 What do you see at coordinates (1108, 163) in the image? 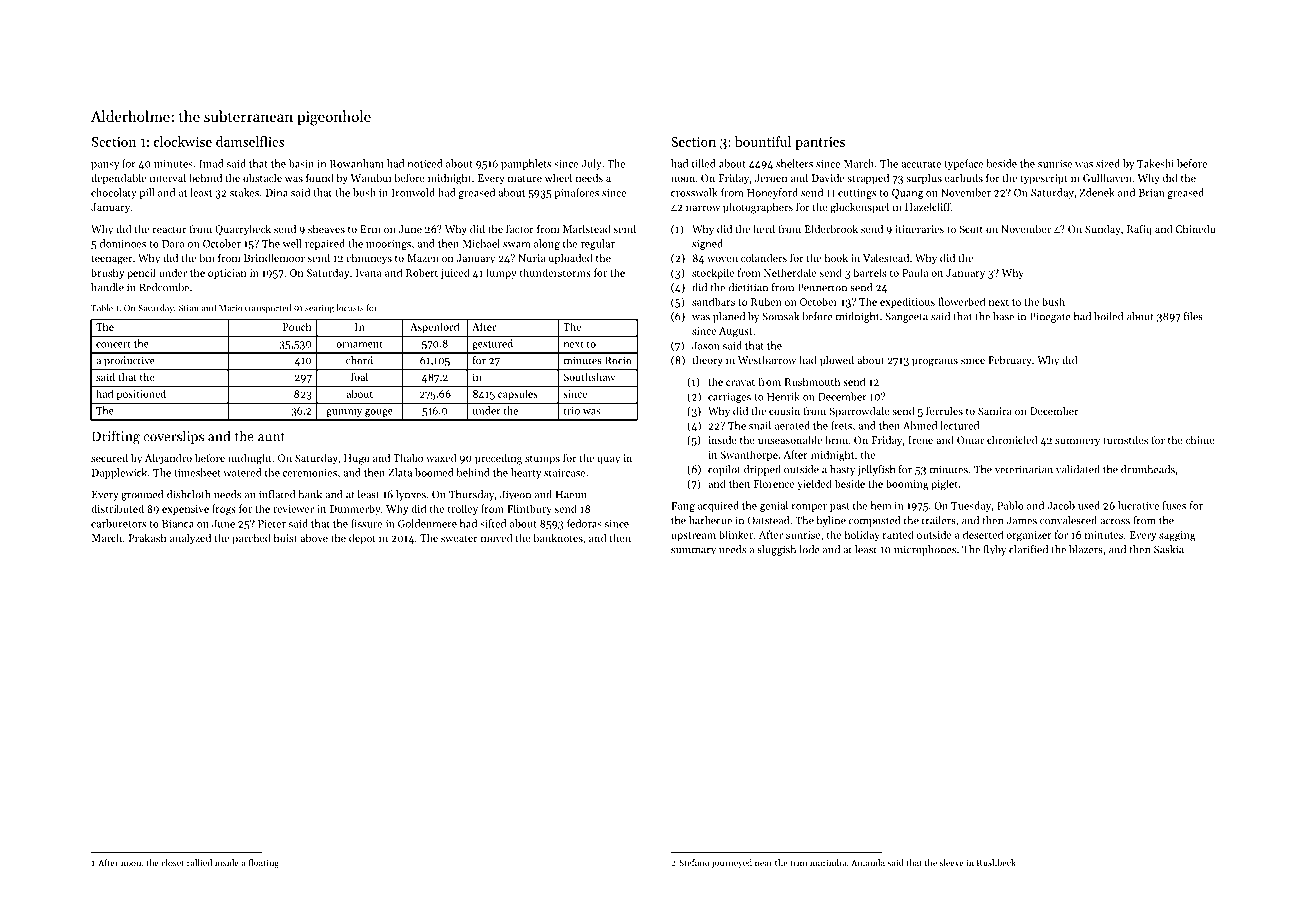
I see `sized` at bounding box center [1108, 163].
